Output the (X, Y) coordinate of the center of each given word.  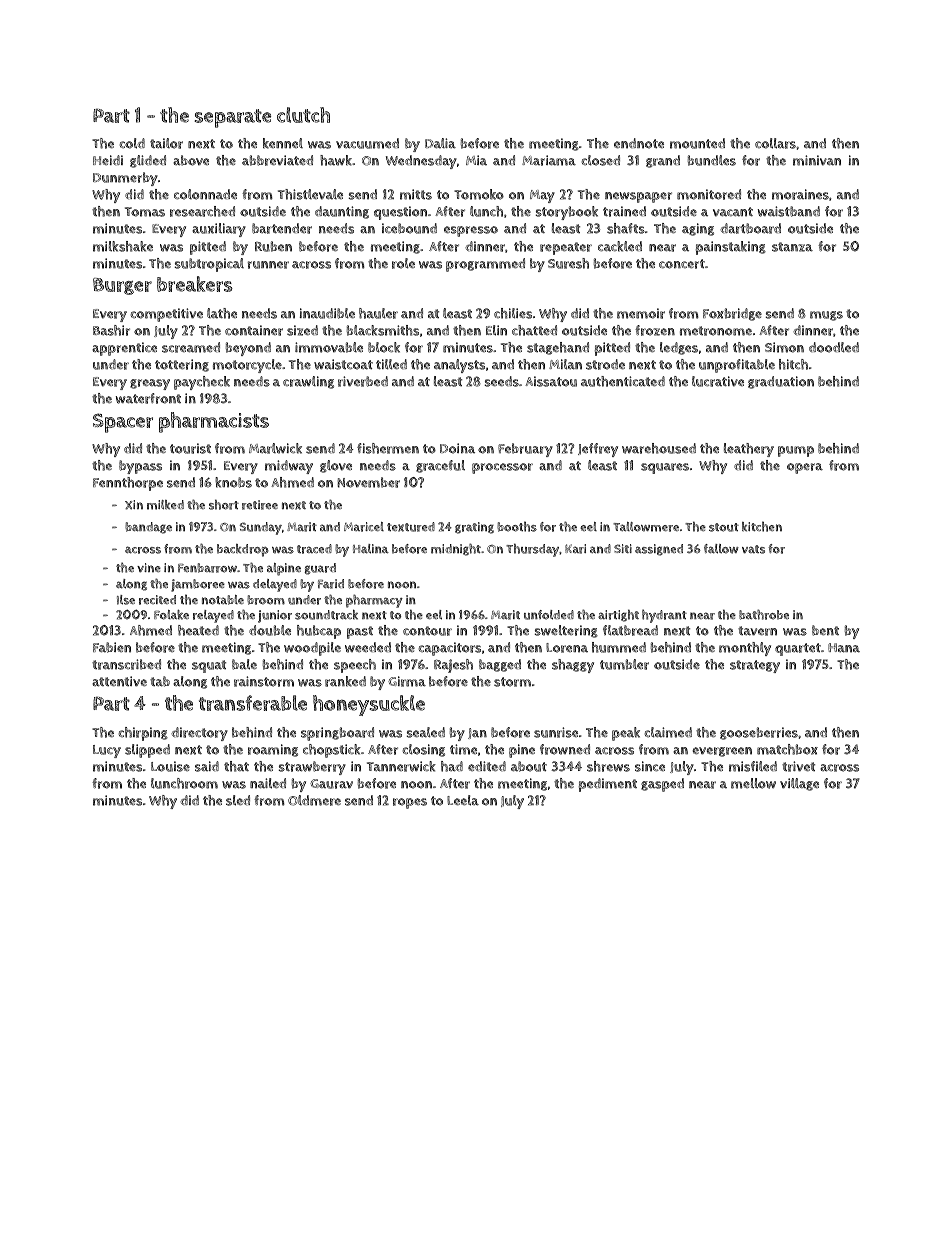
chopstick (332, 751)
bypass (140, 467)
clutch (303, 115)
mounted (697, 143)
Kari (575, 549)
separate (232, 118)
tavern (757, 631)
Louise (170, 766)
